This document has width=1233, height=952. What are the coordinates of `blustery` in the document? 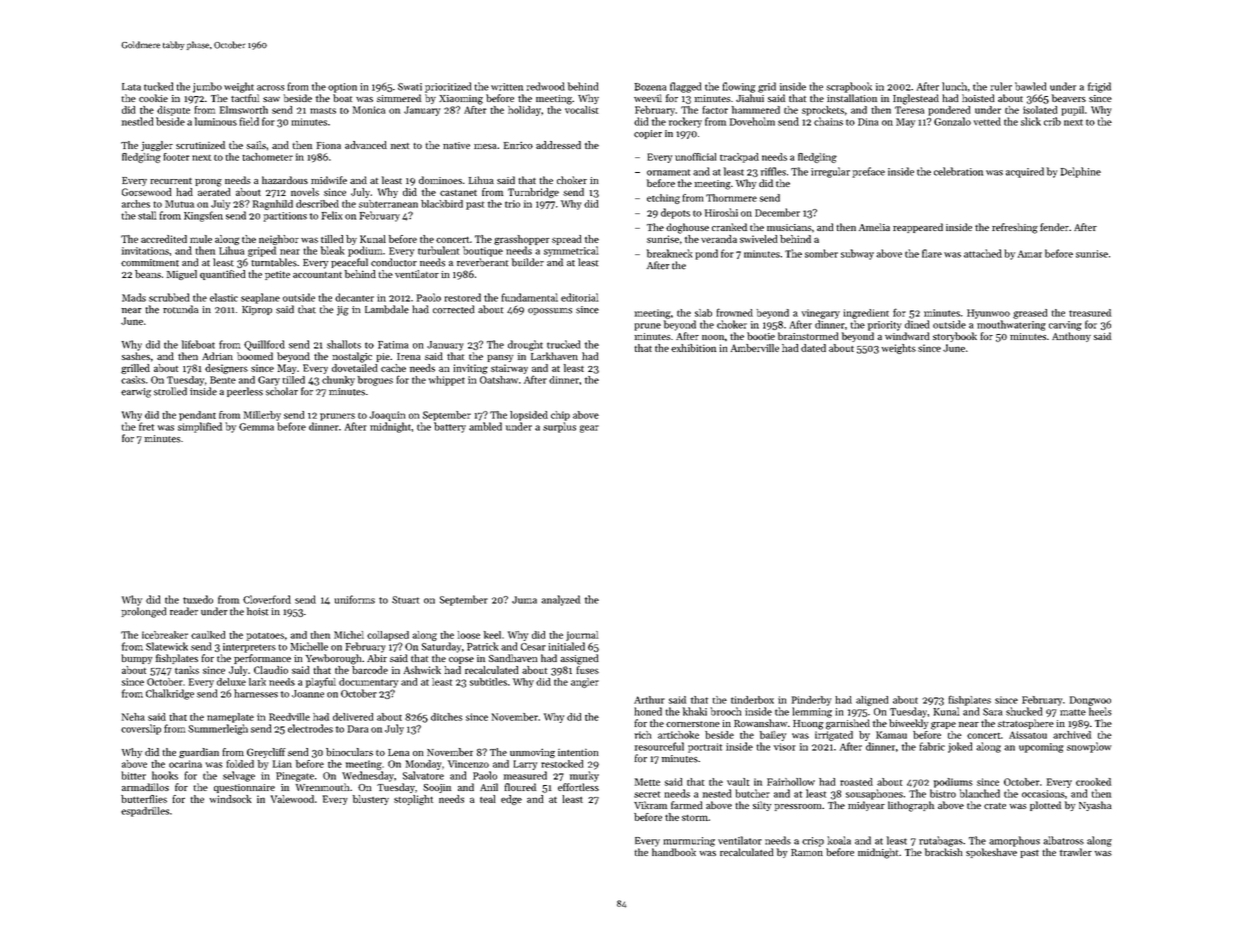 It's located at (371, 800).
